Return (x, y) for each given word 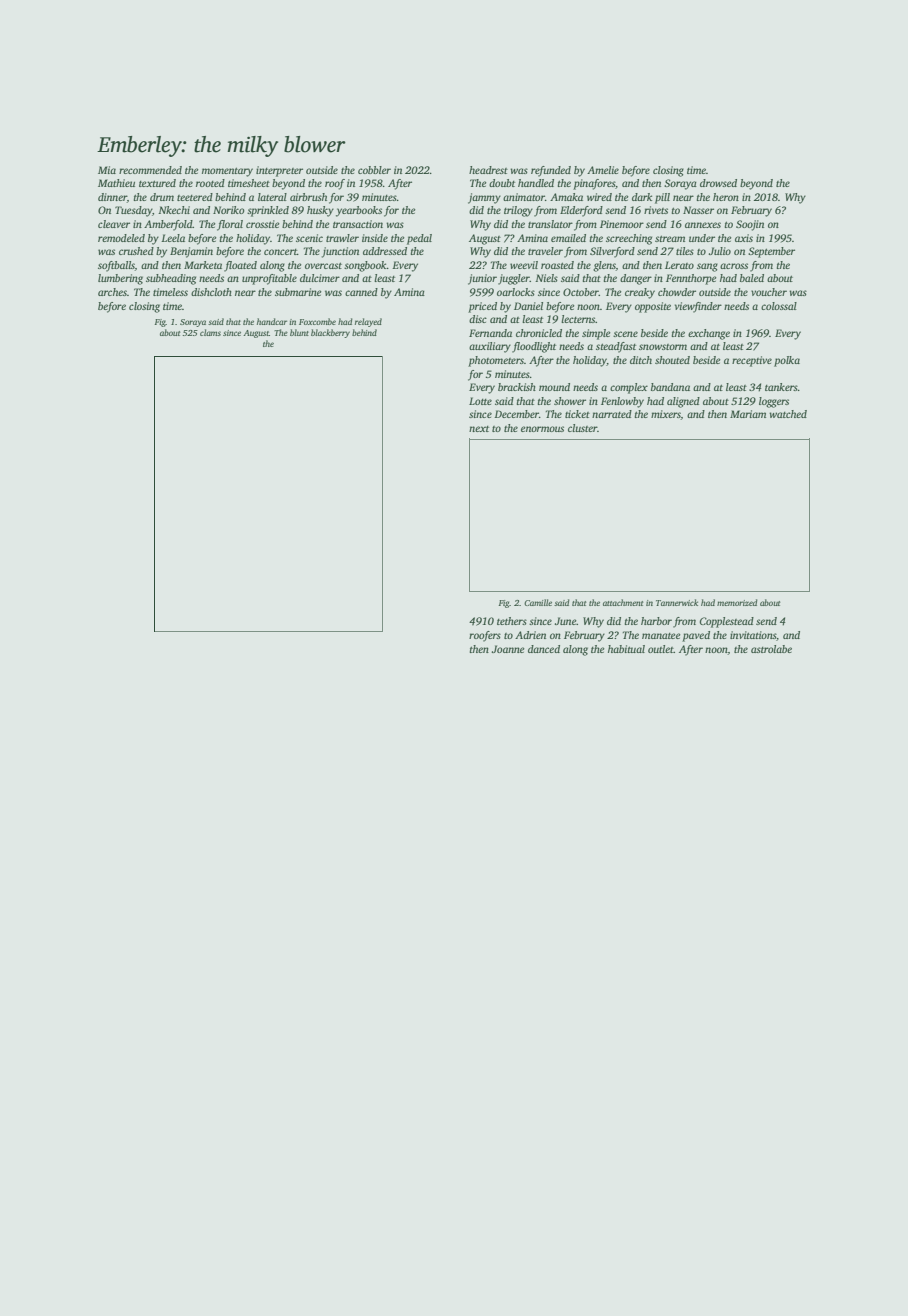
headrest (488, 170)
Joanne (508, 649)
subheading (171, 279)
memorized (737, 602)
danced (544, 649)
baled (752, 278)
